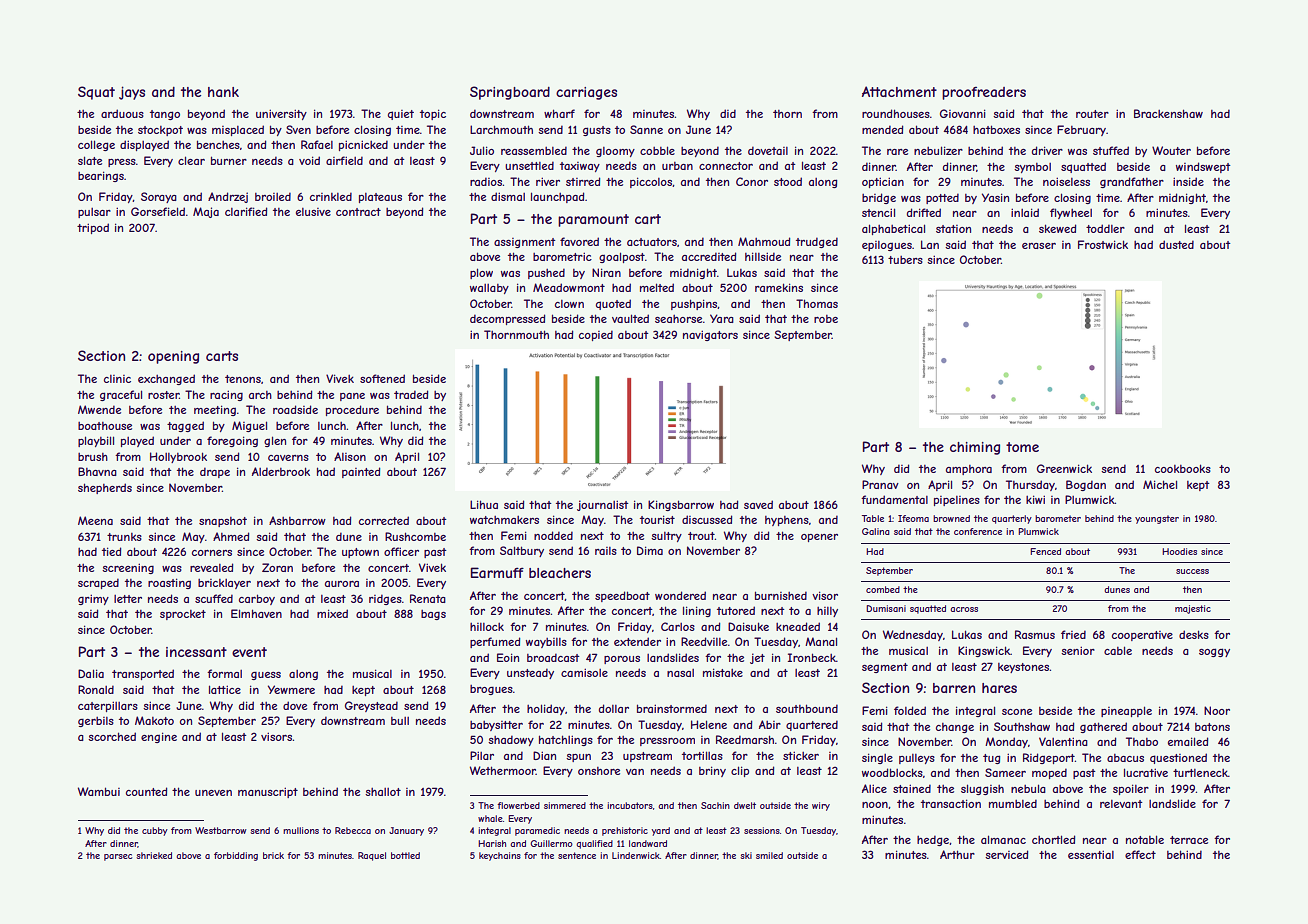  What do you see at coordinates (228, 197) in the screenshot?
I see `Andrzej` at bounding box center [228, 197].
